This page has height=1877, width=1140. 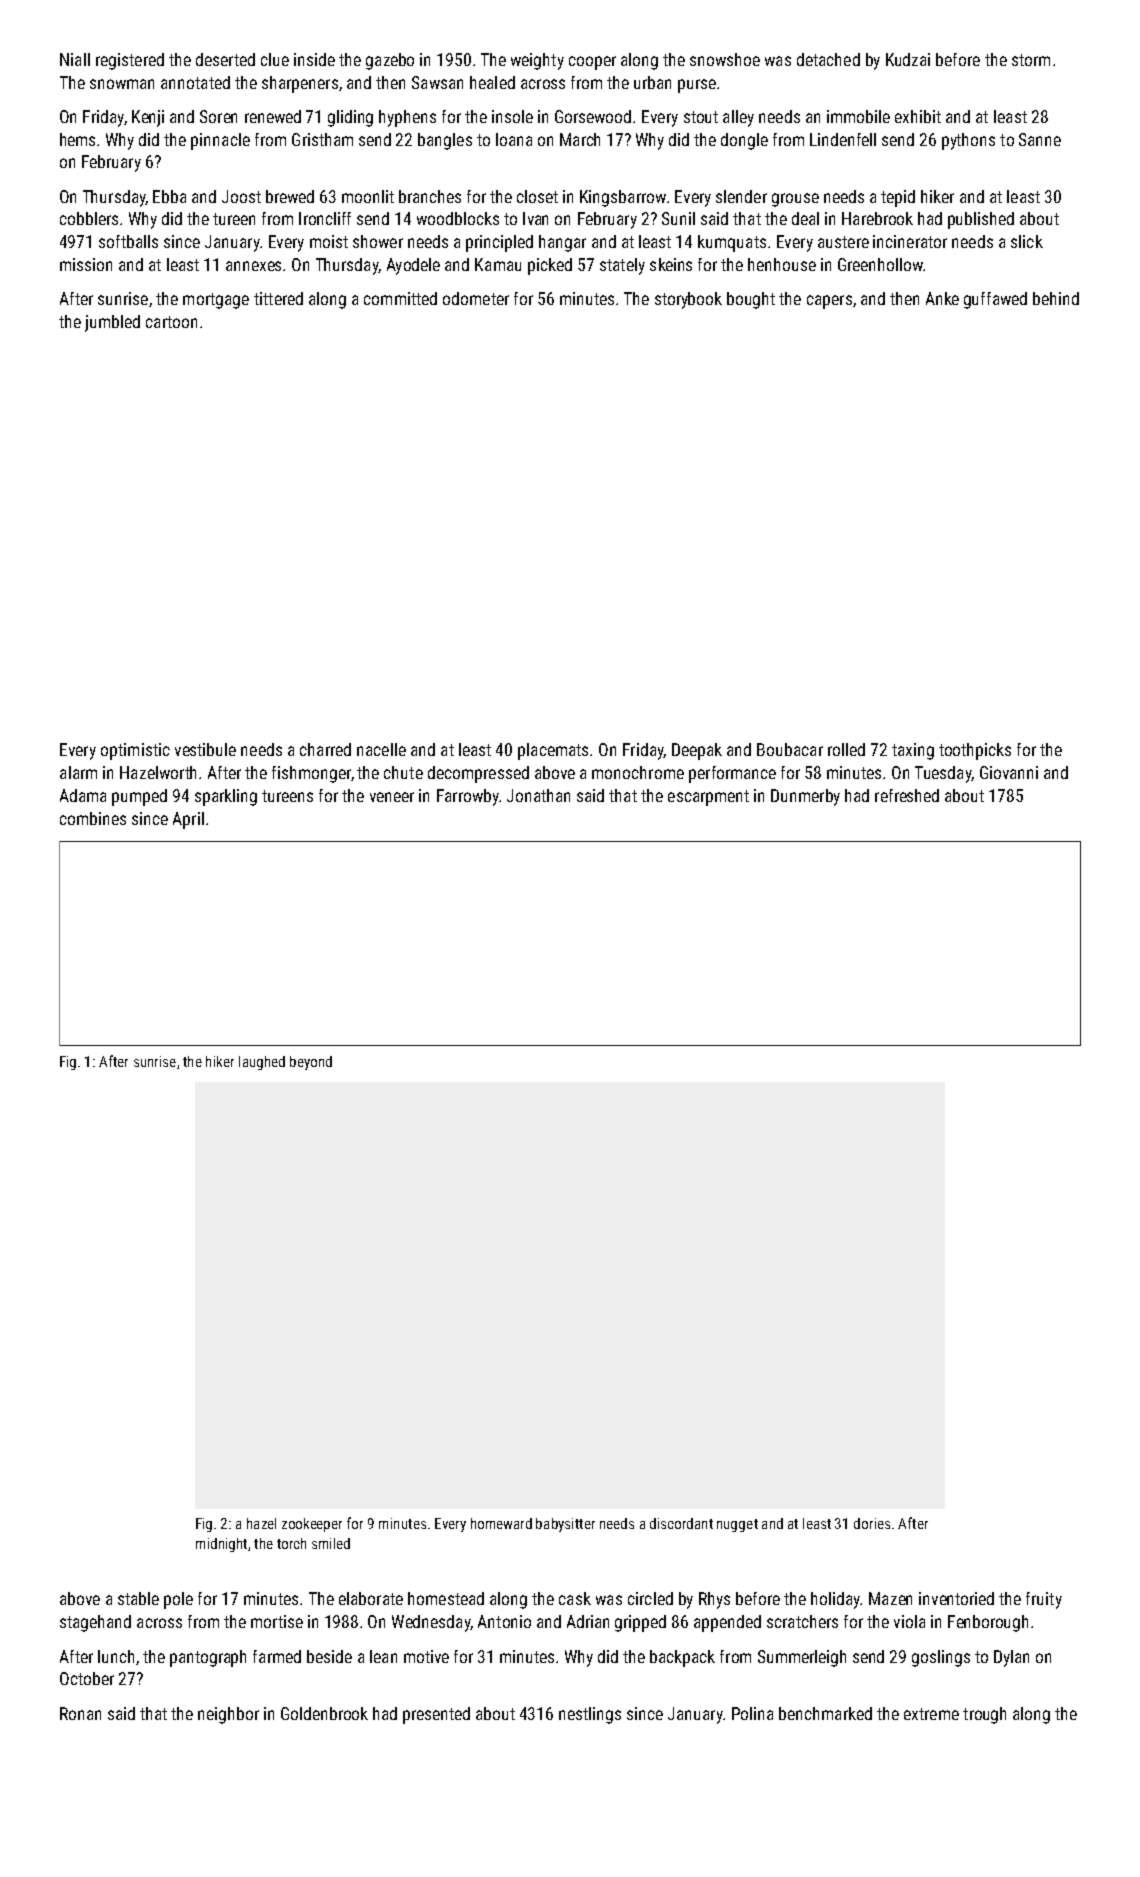 I want to click on March, so click(x=580, y=139).
